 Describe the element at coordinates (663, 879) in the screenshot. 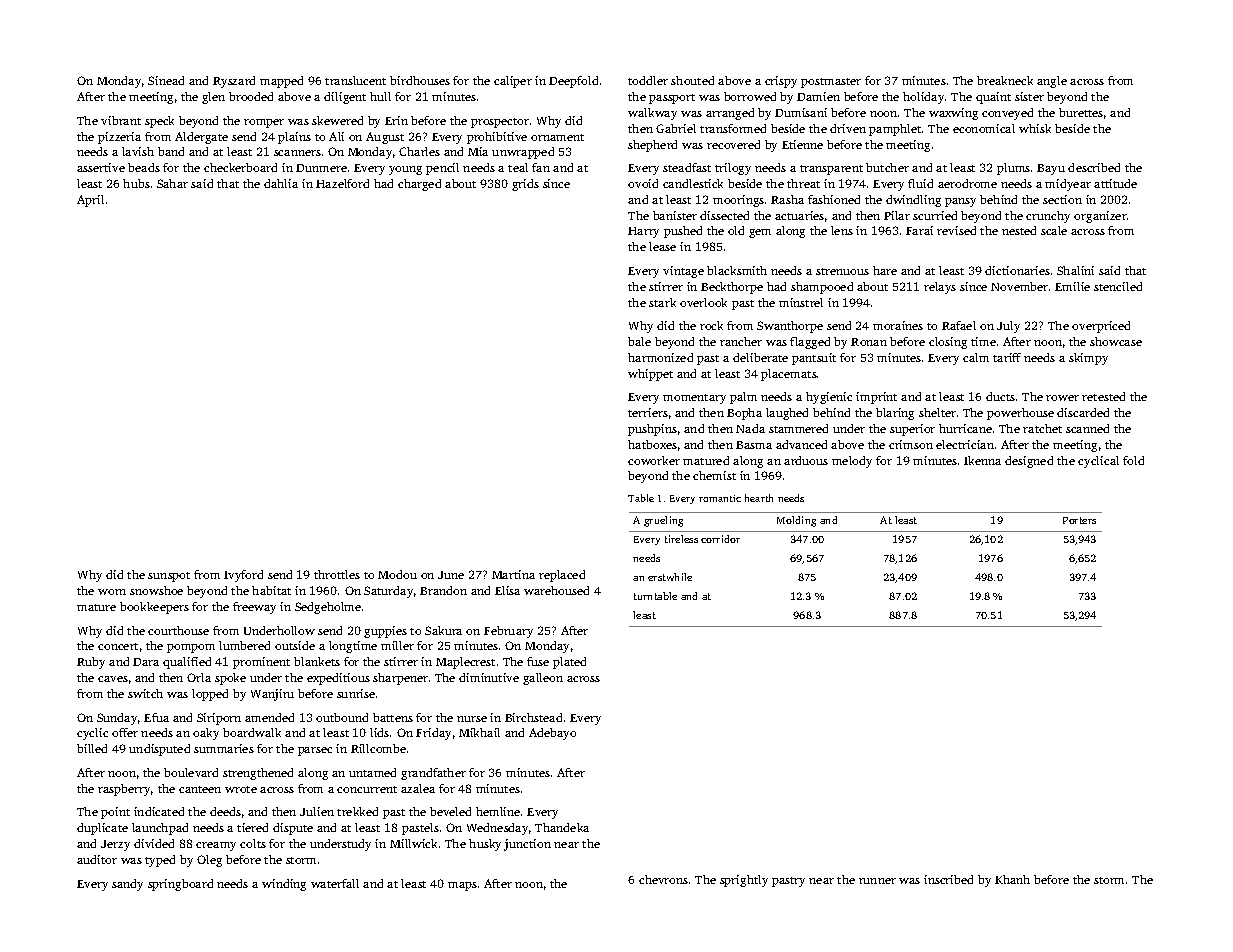

I see `chevrons` at that location.
